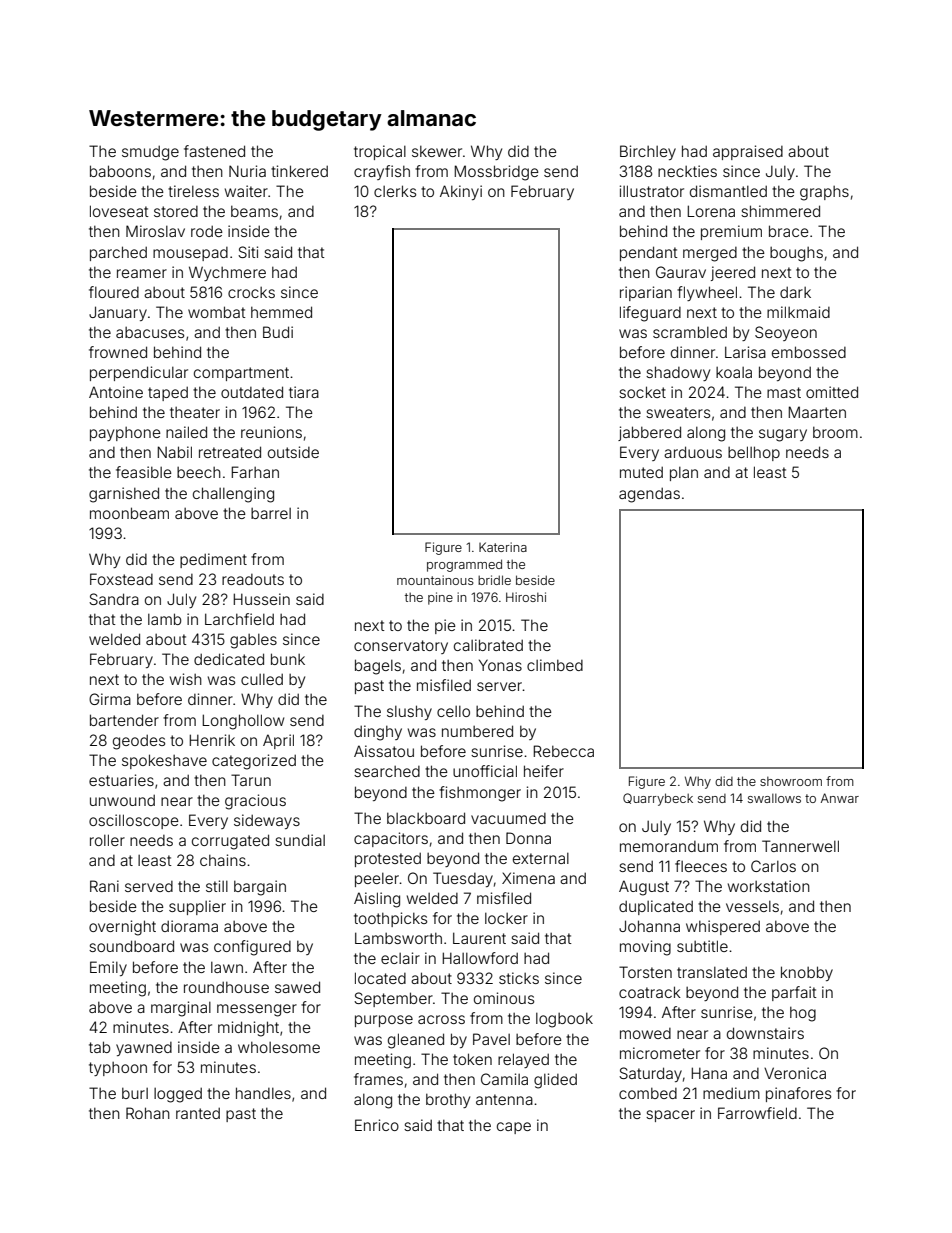 This image has width=952, height=1233. What do you see at coordinates (769, 886) in the image?
I see `workstation` at bounding box center [769, 886].
